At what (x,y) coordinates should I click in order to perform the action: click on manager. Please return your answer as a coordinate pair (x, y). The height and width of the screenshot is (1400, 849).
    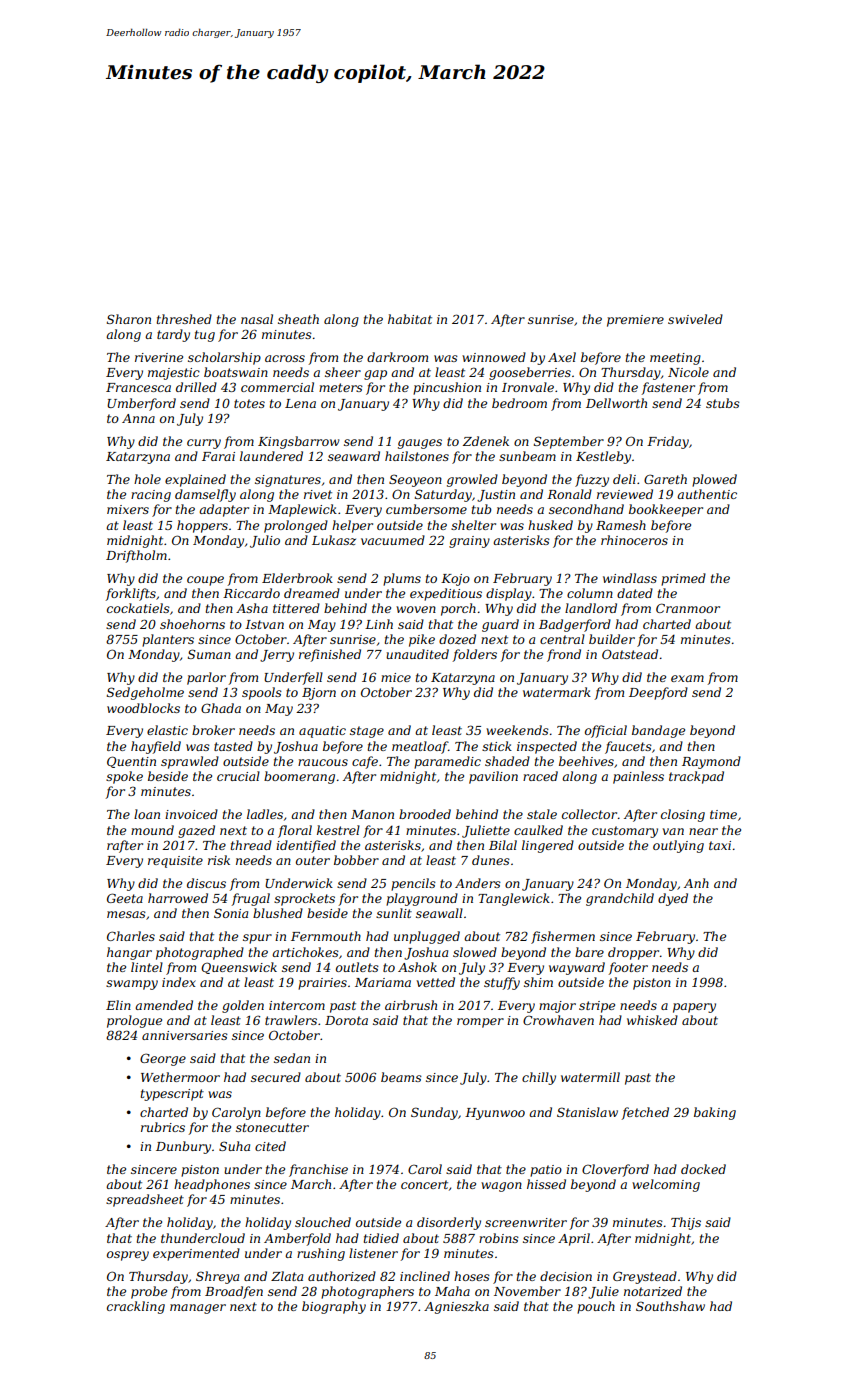
    Looking at the image, I should click on (198, 1309).
